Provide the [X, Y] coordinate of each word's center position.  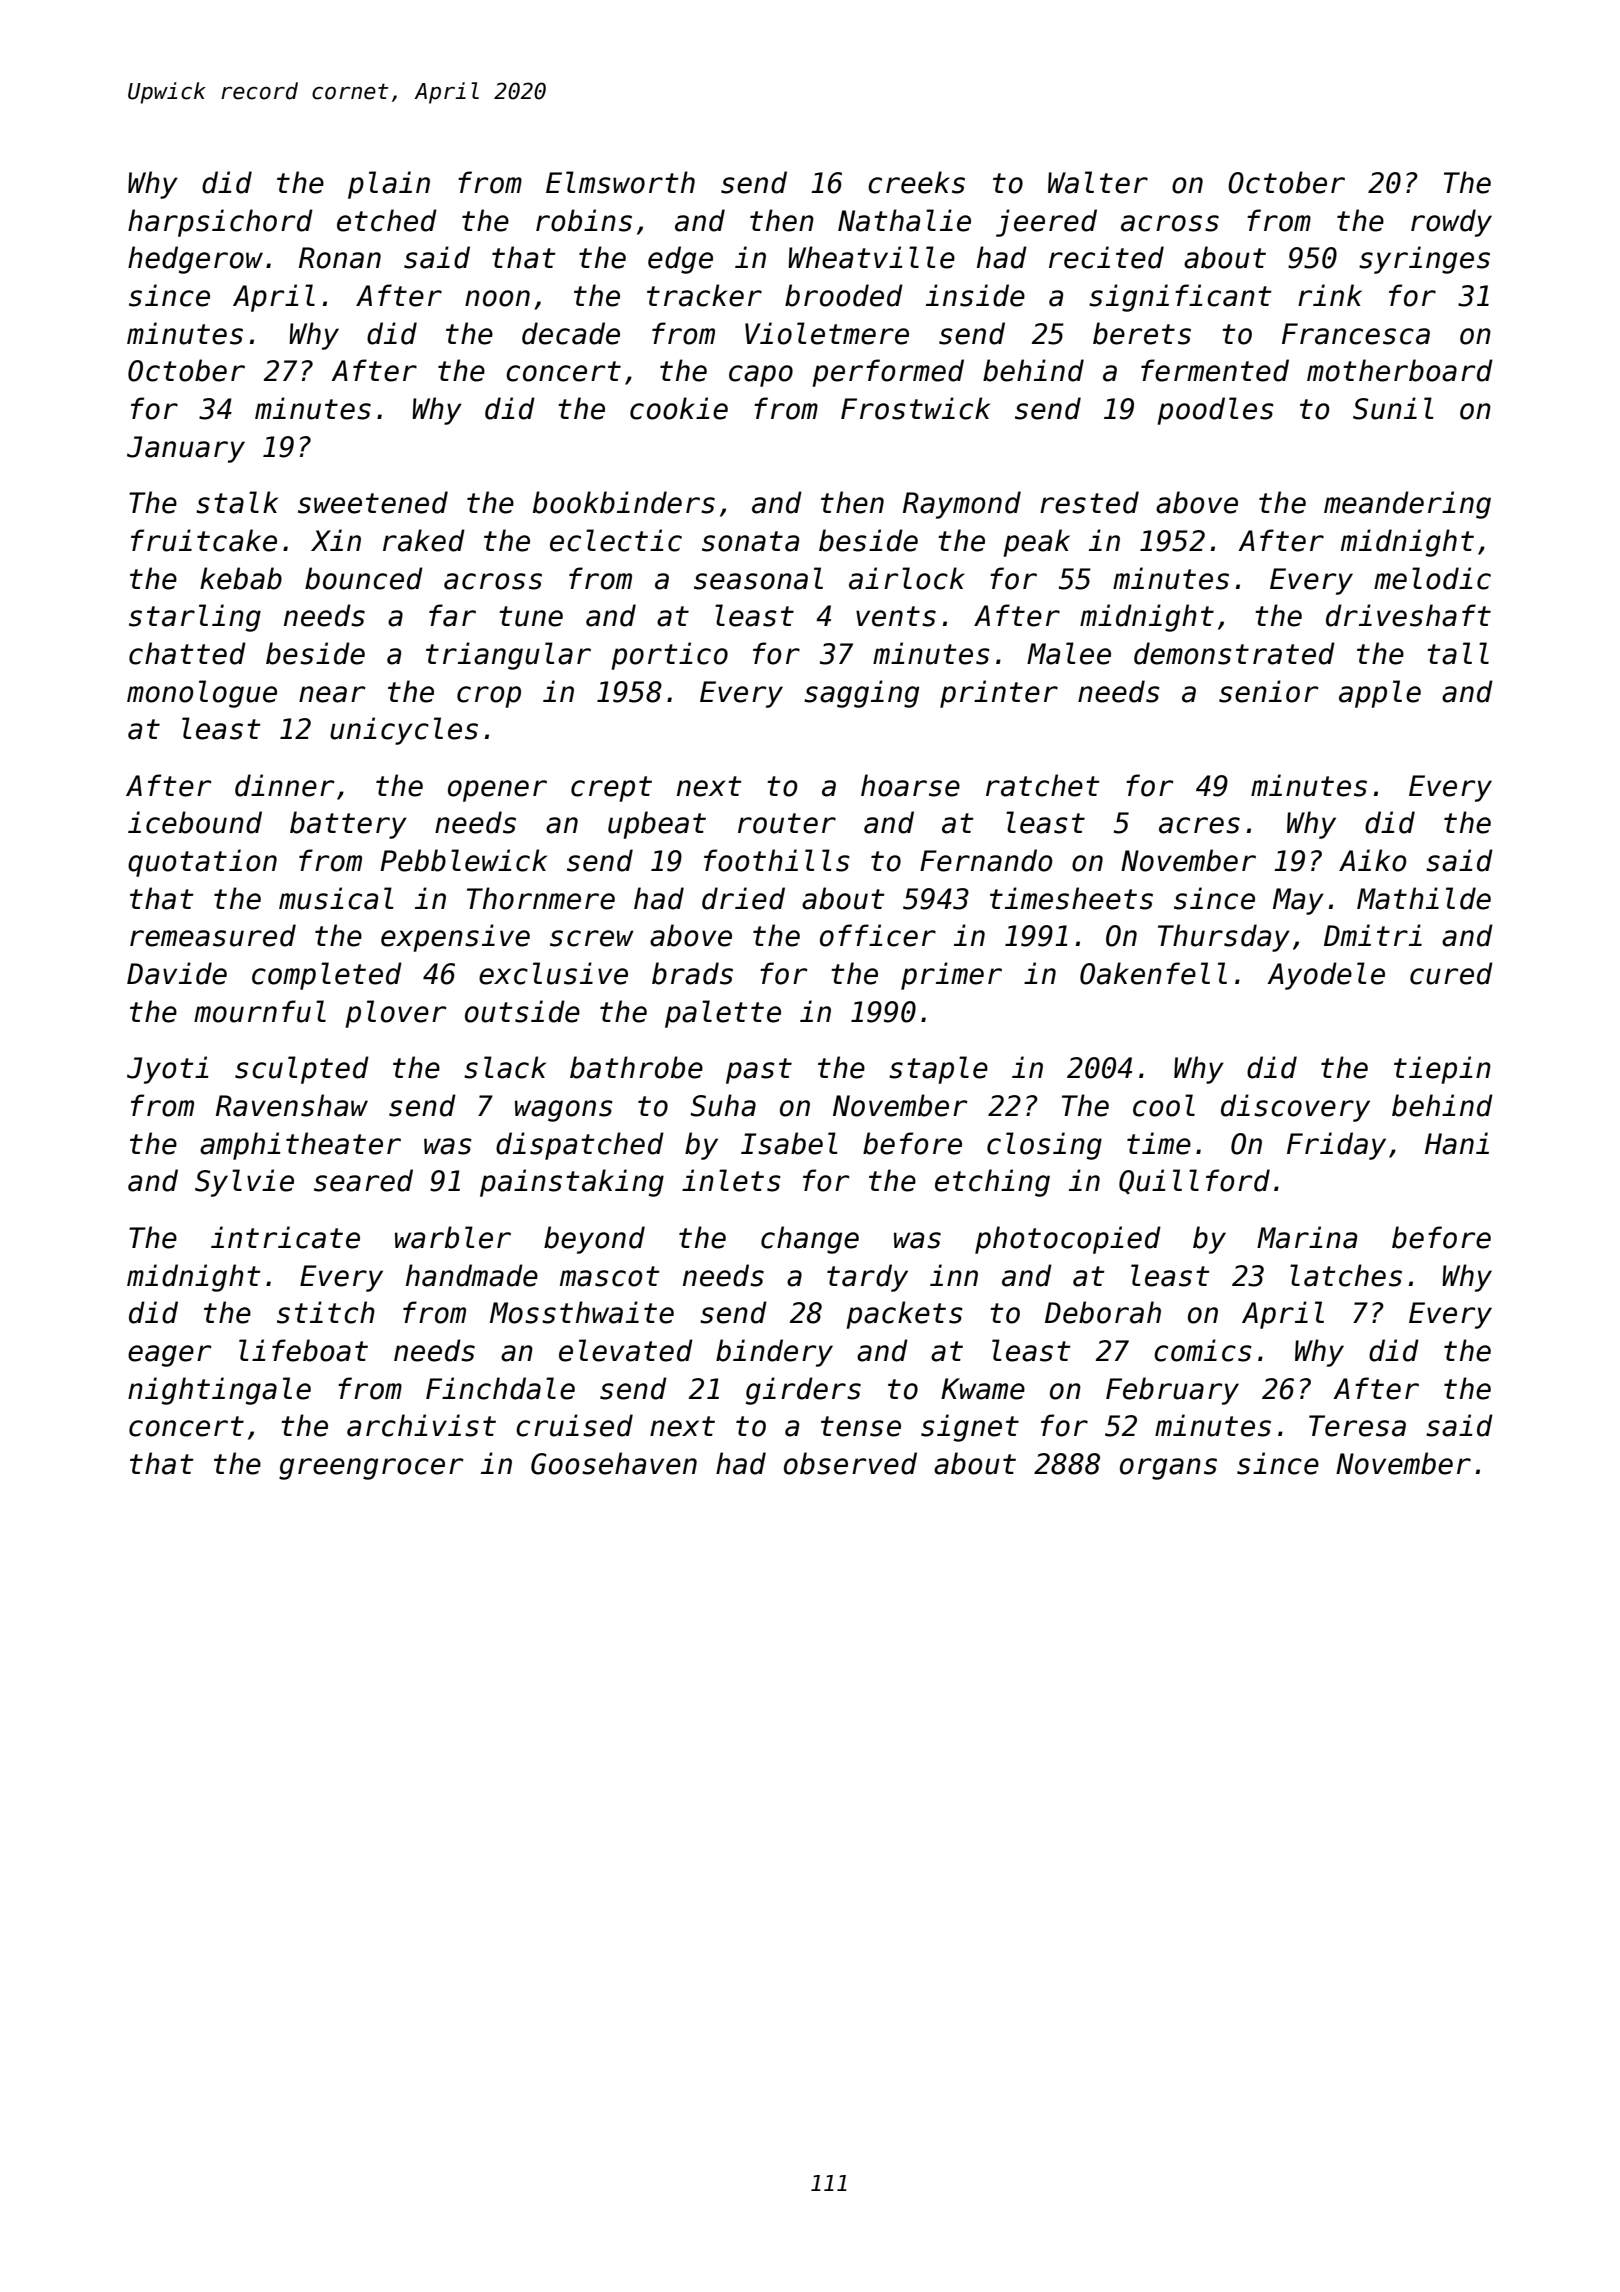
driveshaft [1408, 615]
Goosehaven [614, 1463]
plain [389, 185]
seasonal [758, 578]
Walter [1098, 182]
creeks [916, 182]
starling [195, 618]
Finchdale [500, 1388]
